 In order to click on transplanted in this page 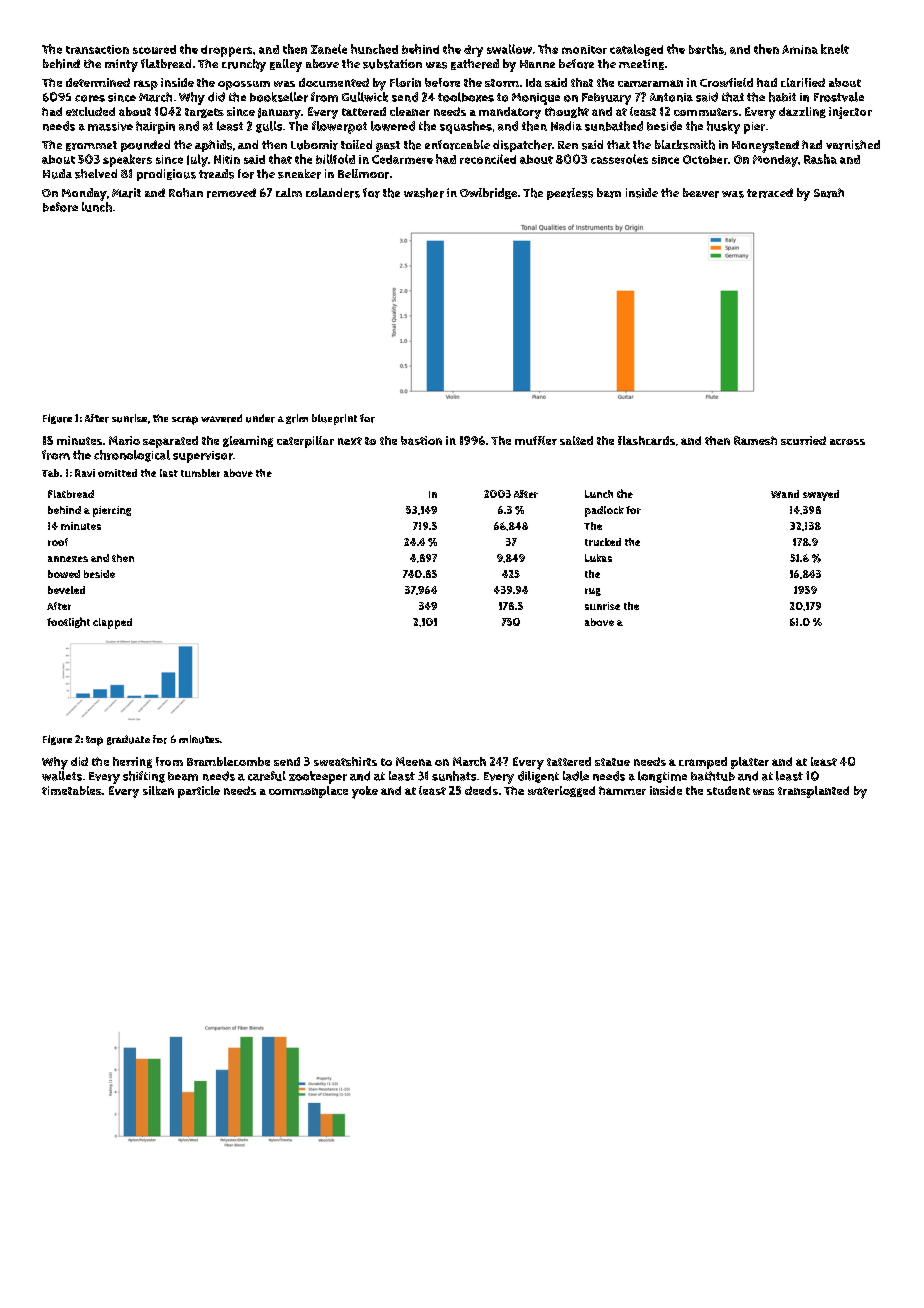, I will do `click(813, 792)`.
